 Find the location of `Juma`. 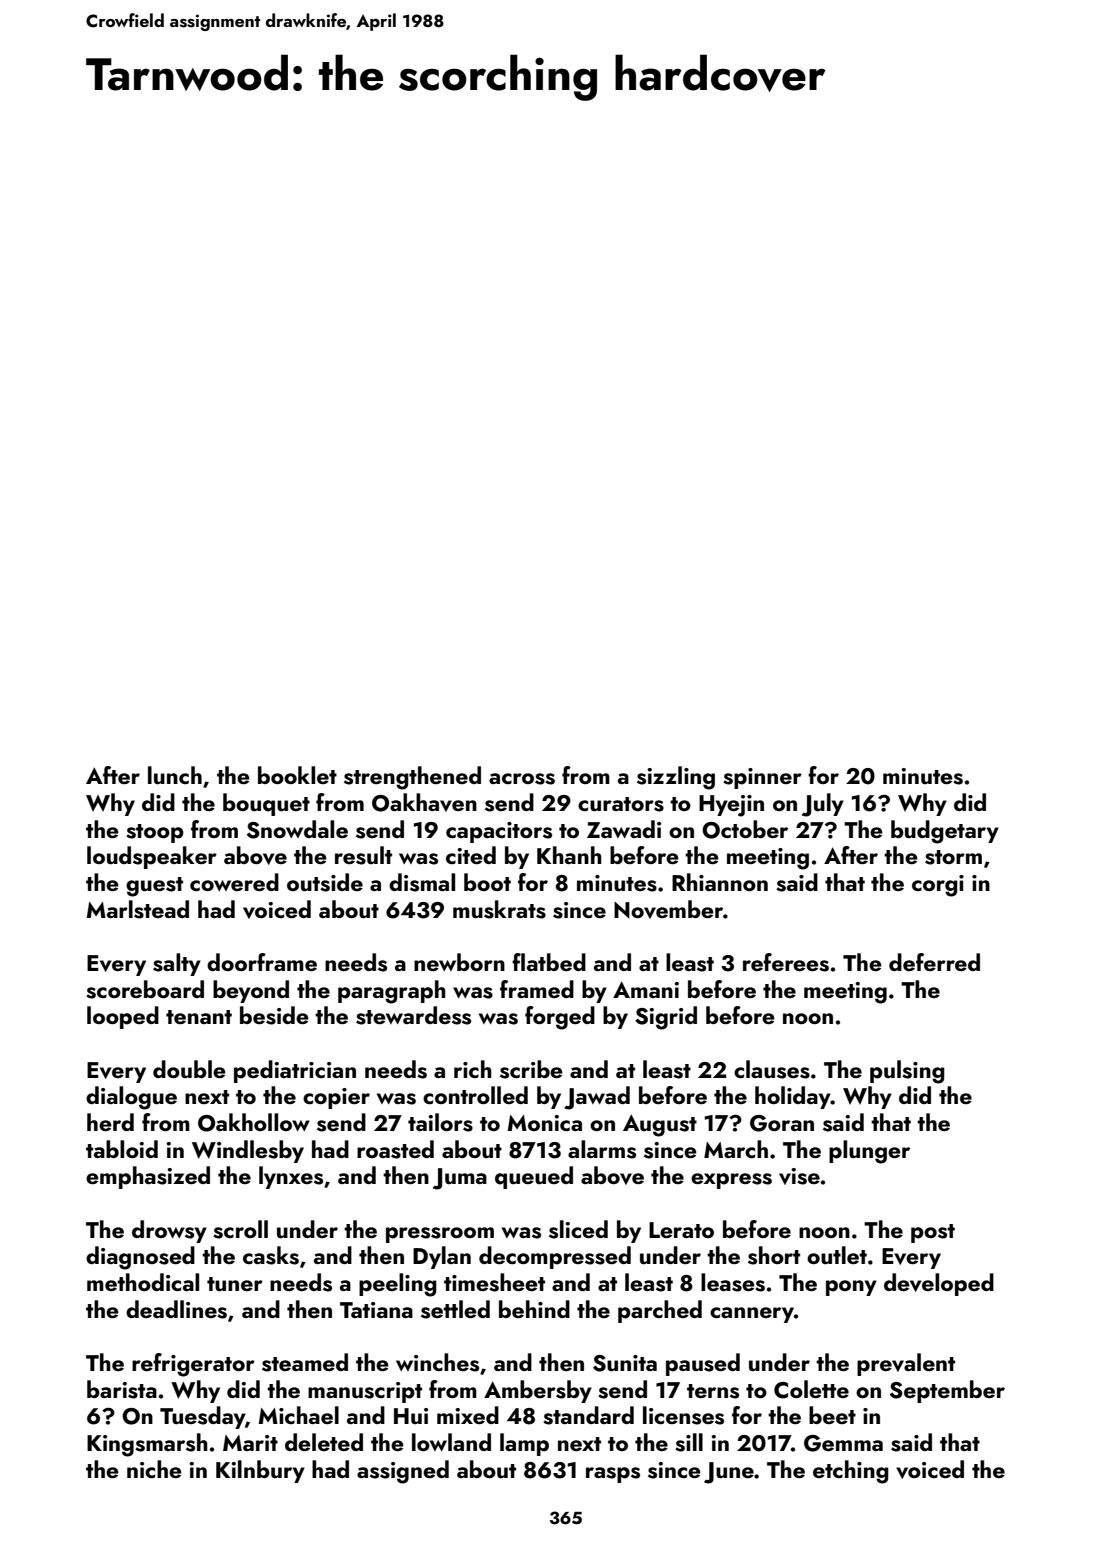

Juma is located at coordinates (460, 1179).
